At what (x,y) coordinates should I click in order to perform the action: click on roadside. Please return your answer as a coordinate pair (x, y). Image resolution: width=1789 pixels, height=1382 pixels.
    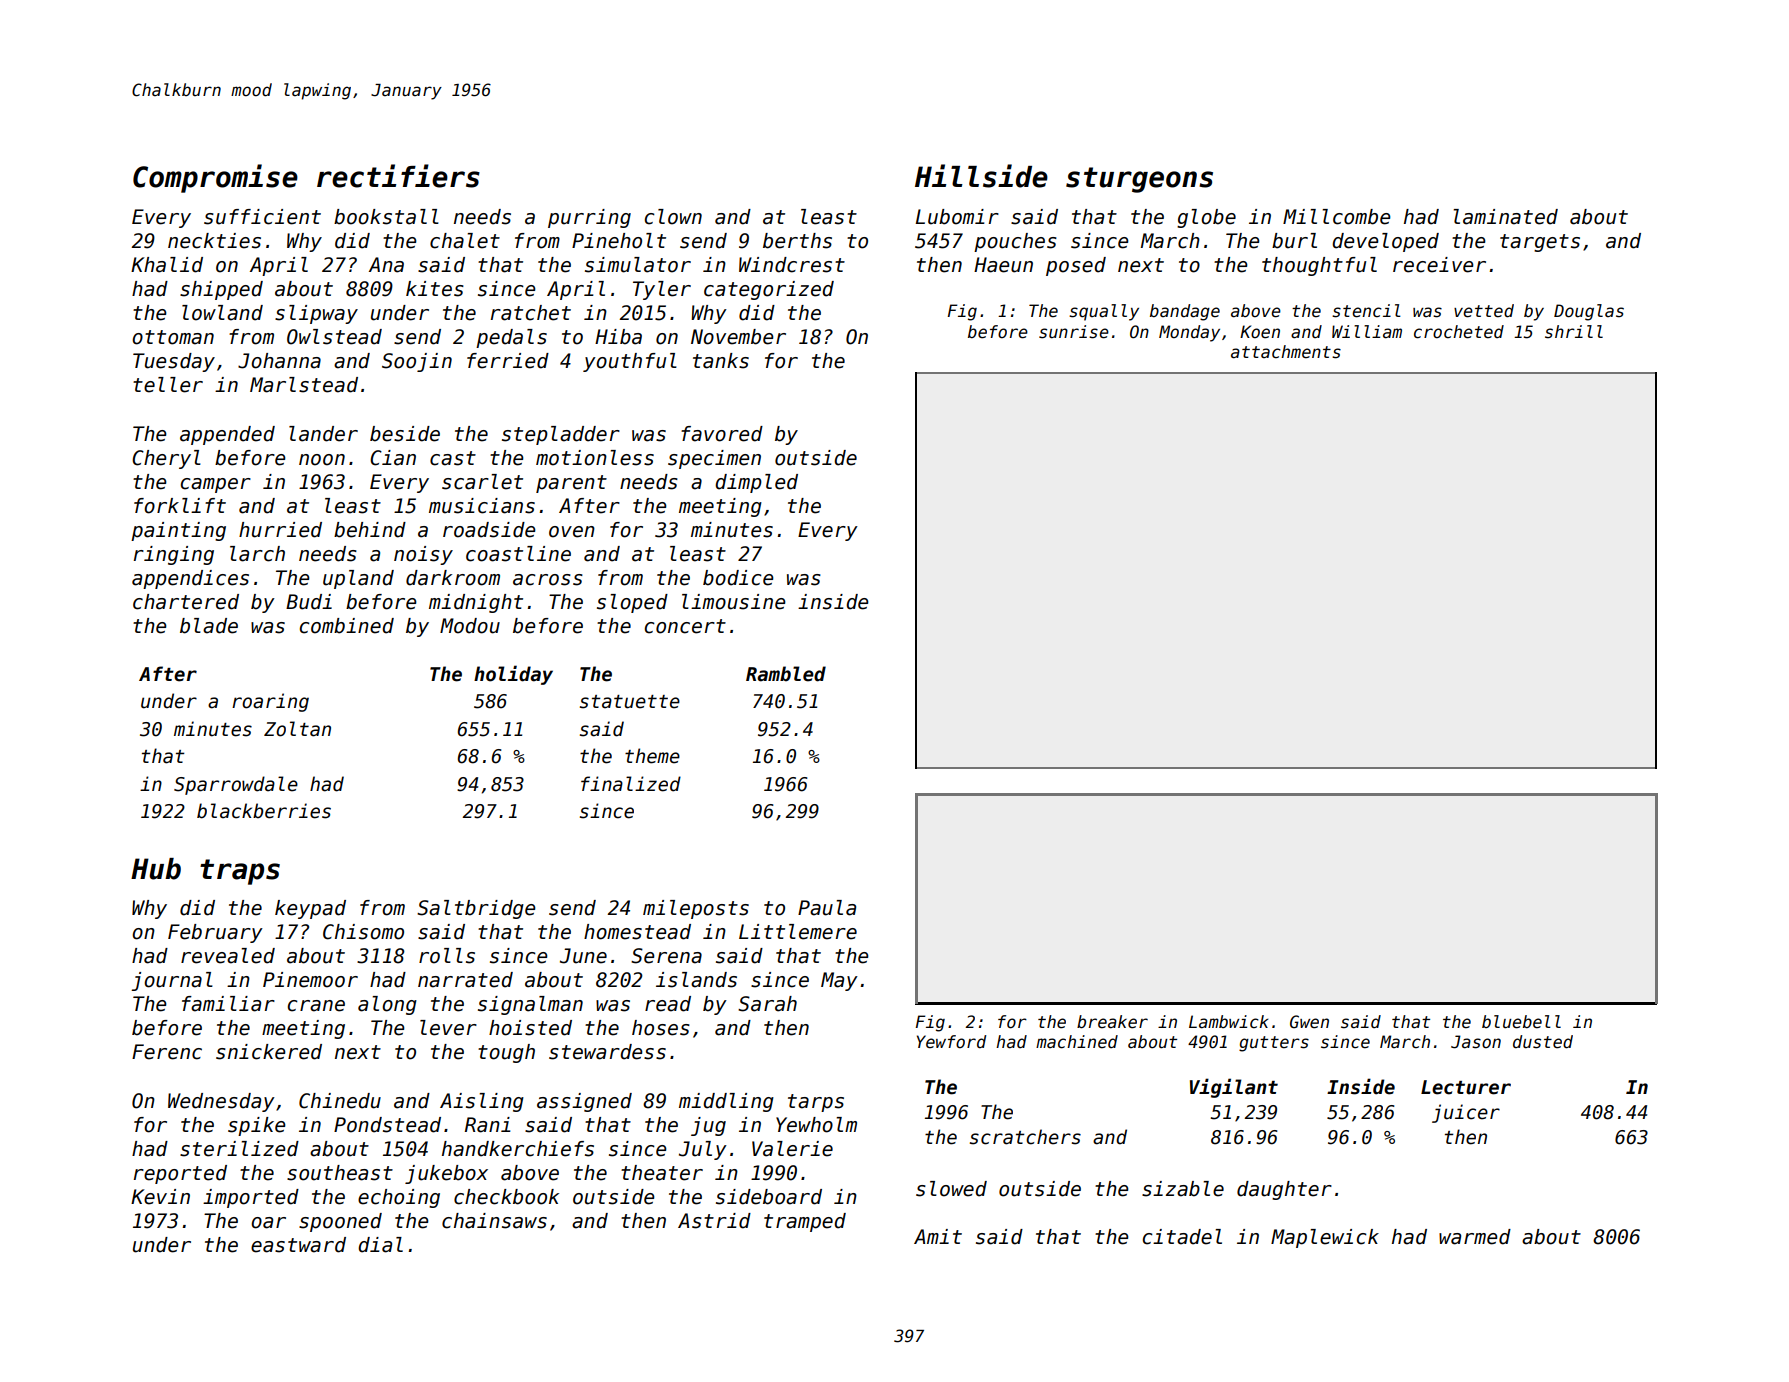
    Looking at the image, I should click on (489, 530).
